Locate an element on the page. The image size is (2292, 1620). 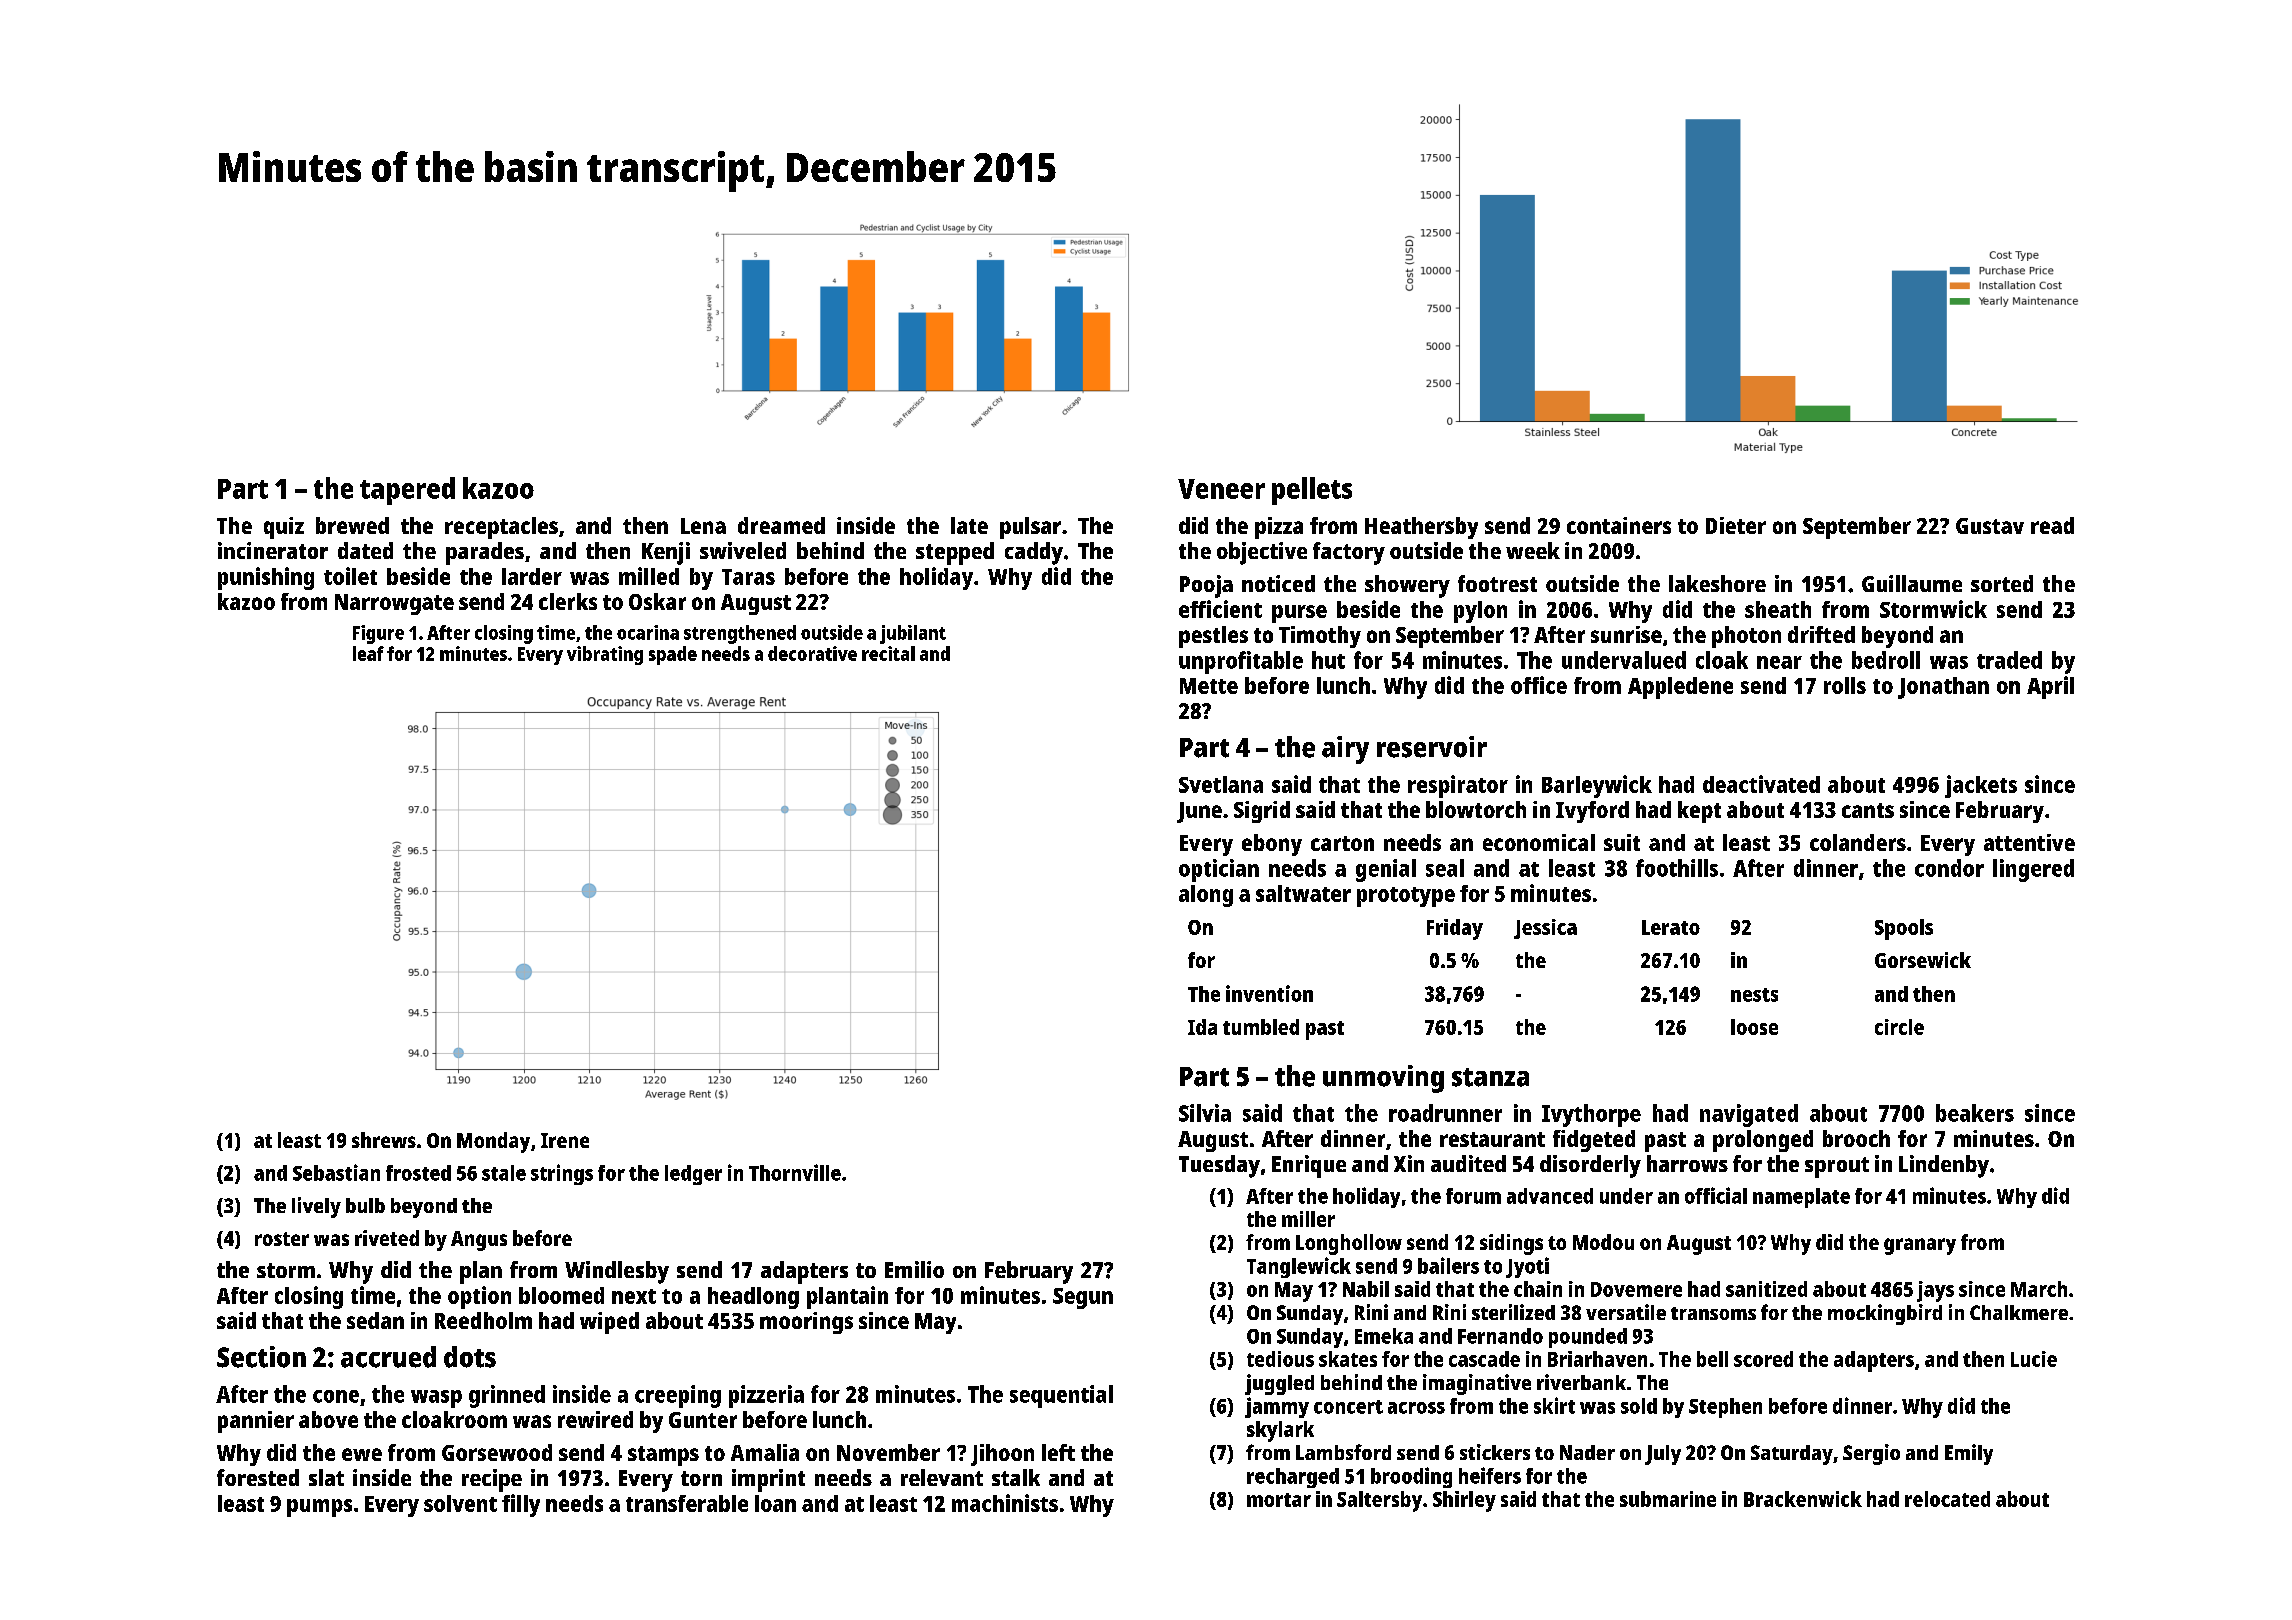
sold is located at coordinates (1639, 1406).
